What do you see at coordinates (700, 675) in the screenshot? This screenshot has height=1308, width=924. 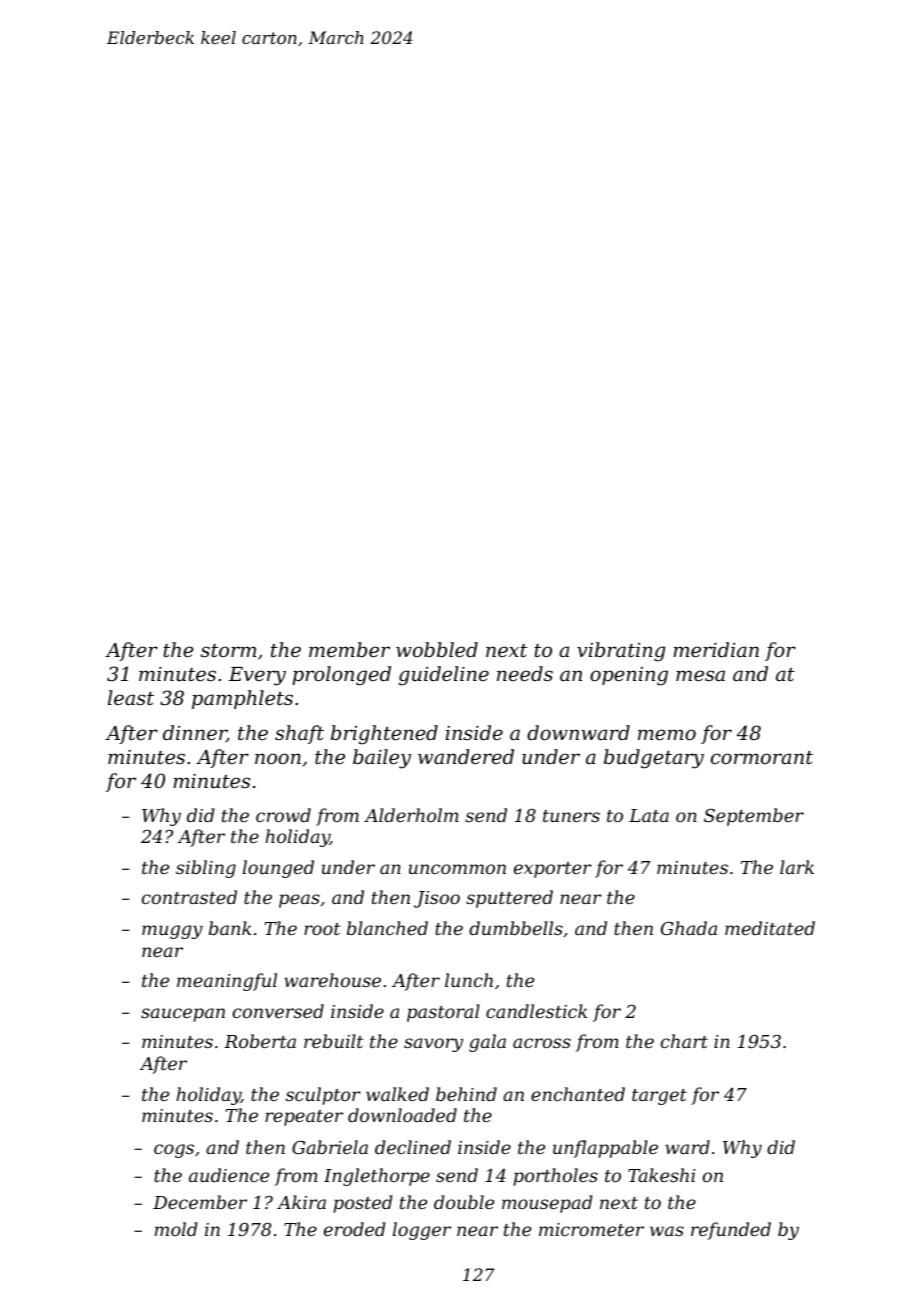 I see `mesa` at bounding box center [700, 675].
